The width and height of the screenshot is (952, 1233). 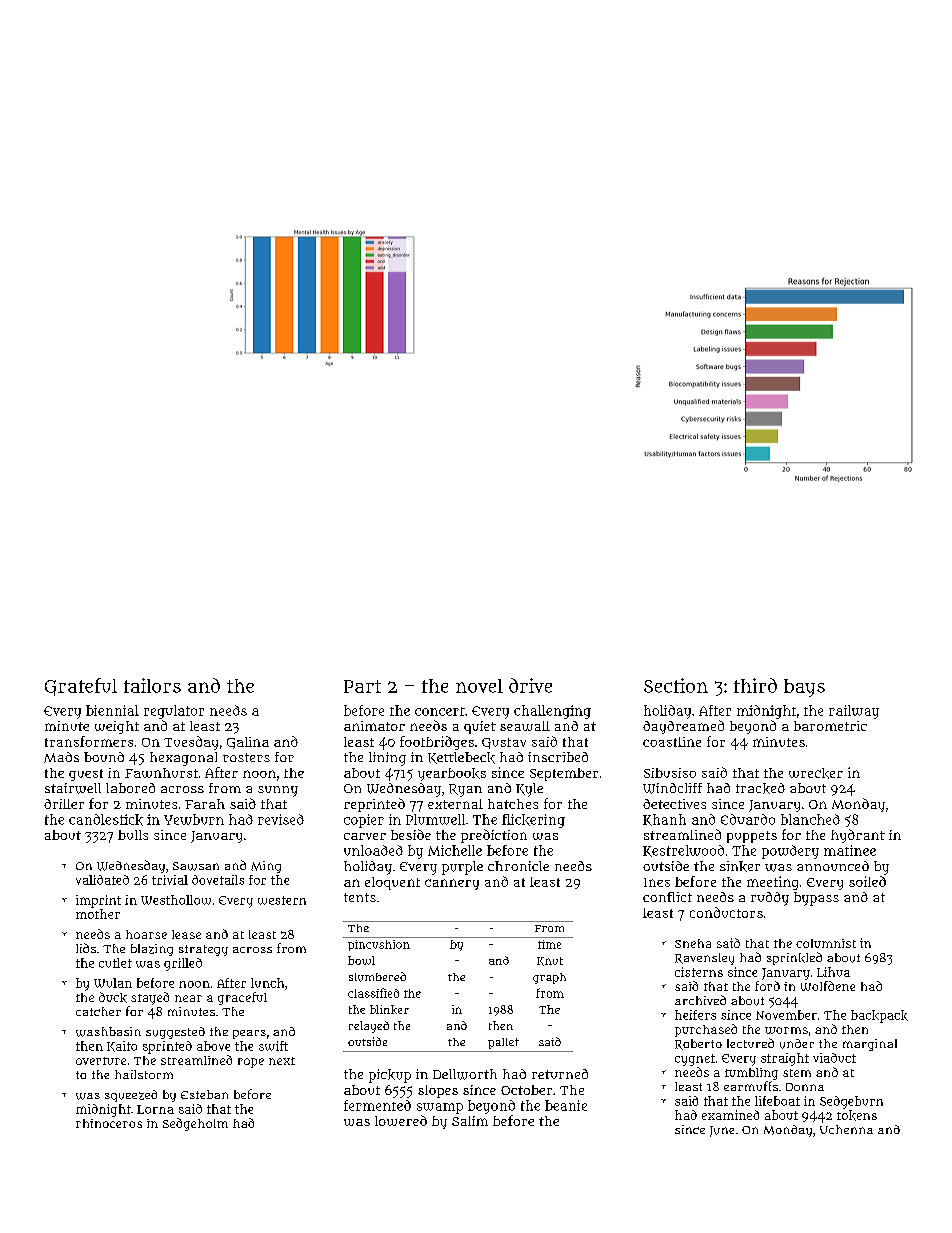 What do you see at coordinates (672, 742) in the screenshot?
I see `coastline` at bounding box center [672, 742].
